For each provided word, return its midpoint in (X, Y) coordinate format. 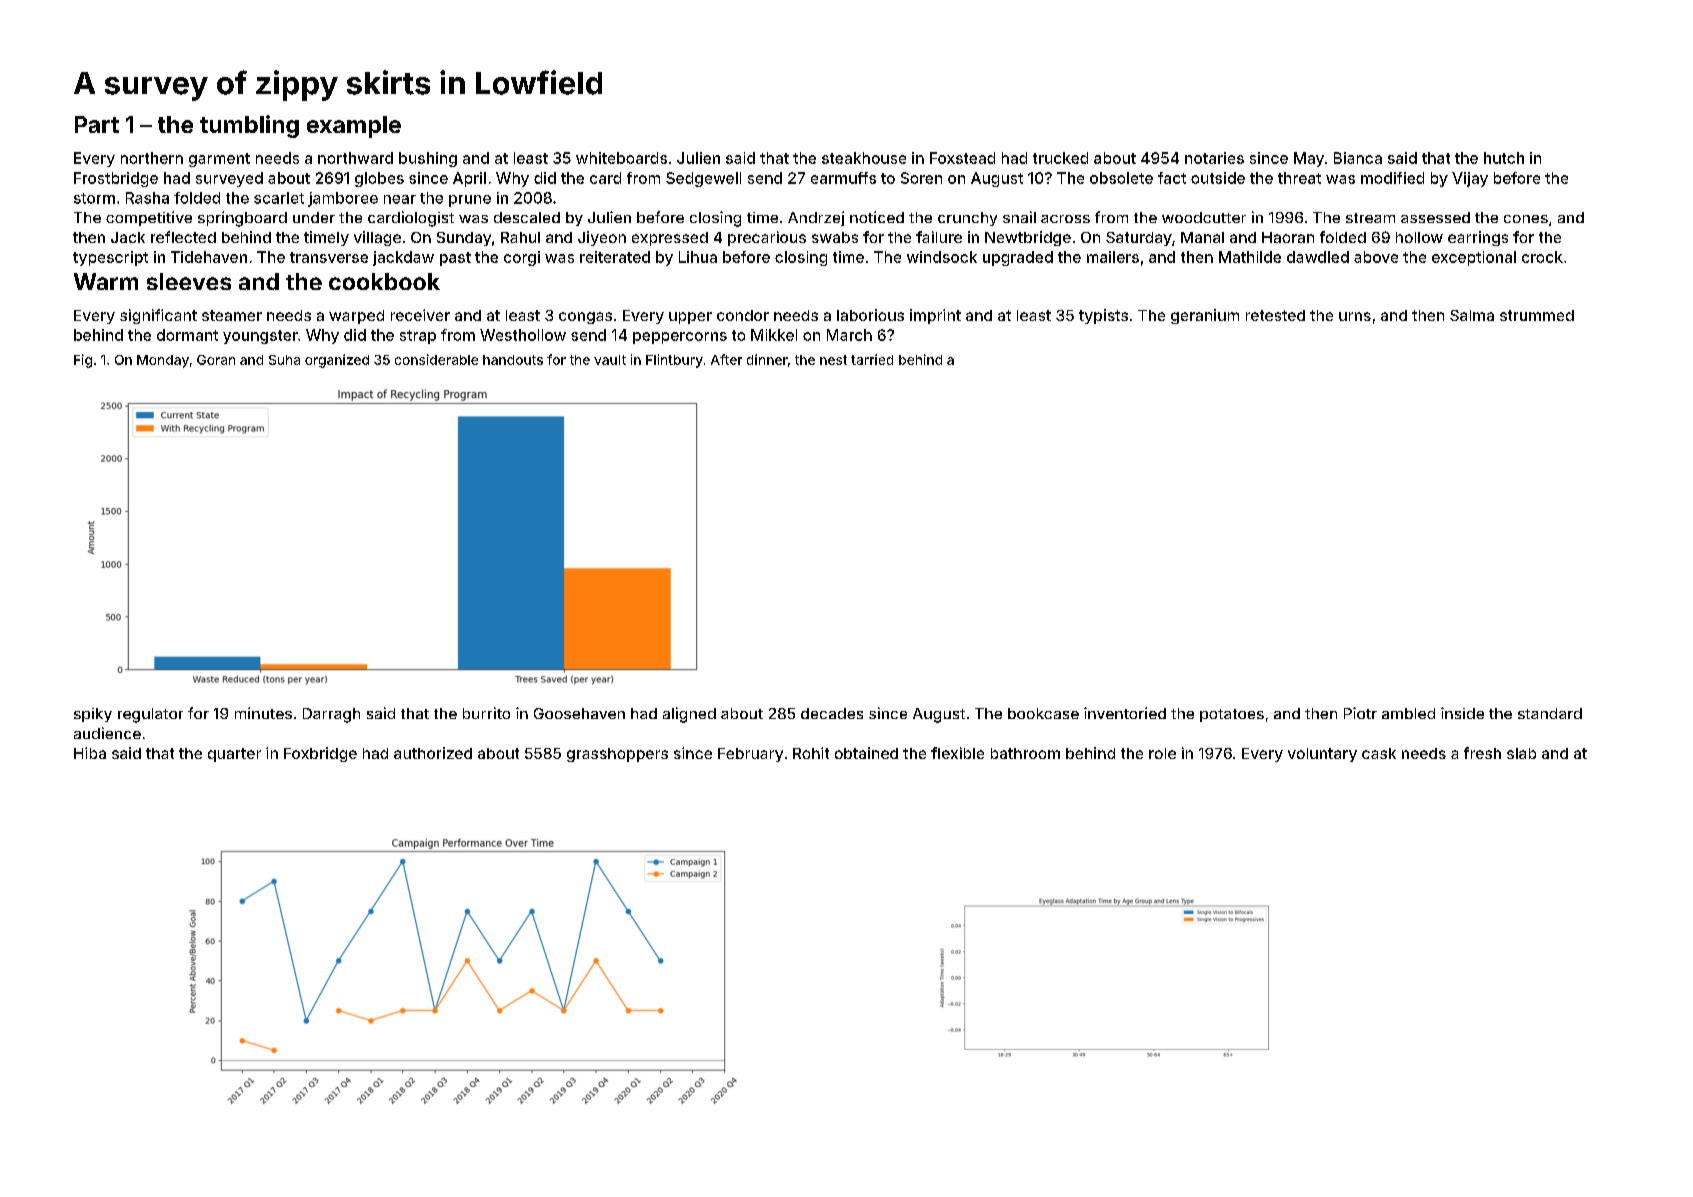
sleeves (189, 281)
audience (107, 733)
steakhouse (864, 158)
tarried (872, 359)
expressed (670, 239)
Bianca (1358, 158)
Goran (216, 360)
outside (1218, 178)
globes (379, 179)
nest (833, 360)
